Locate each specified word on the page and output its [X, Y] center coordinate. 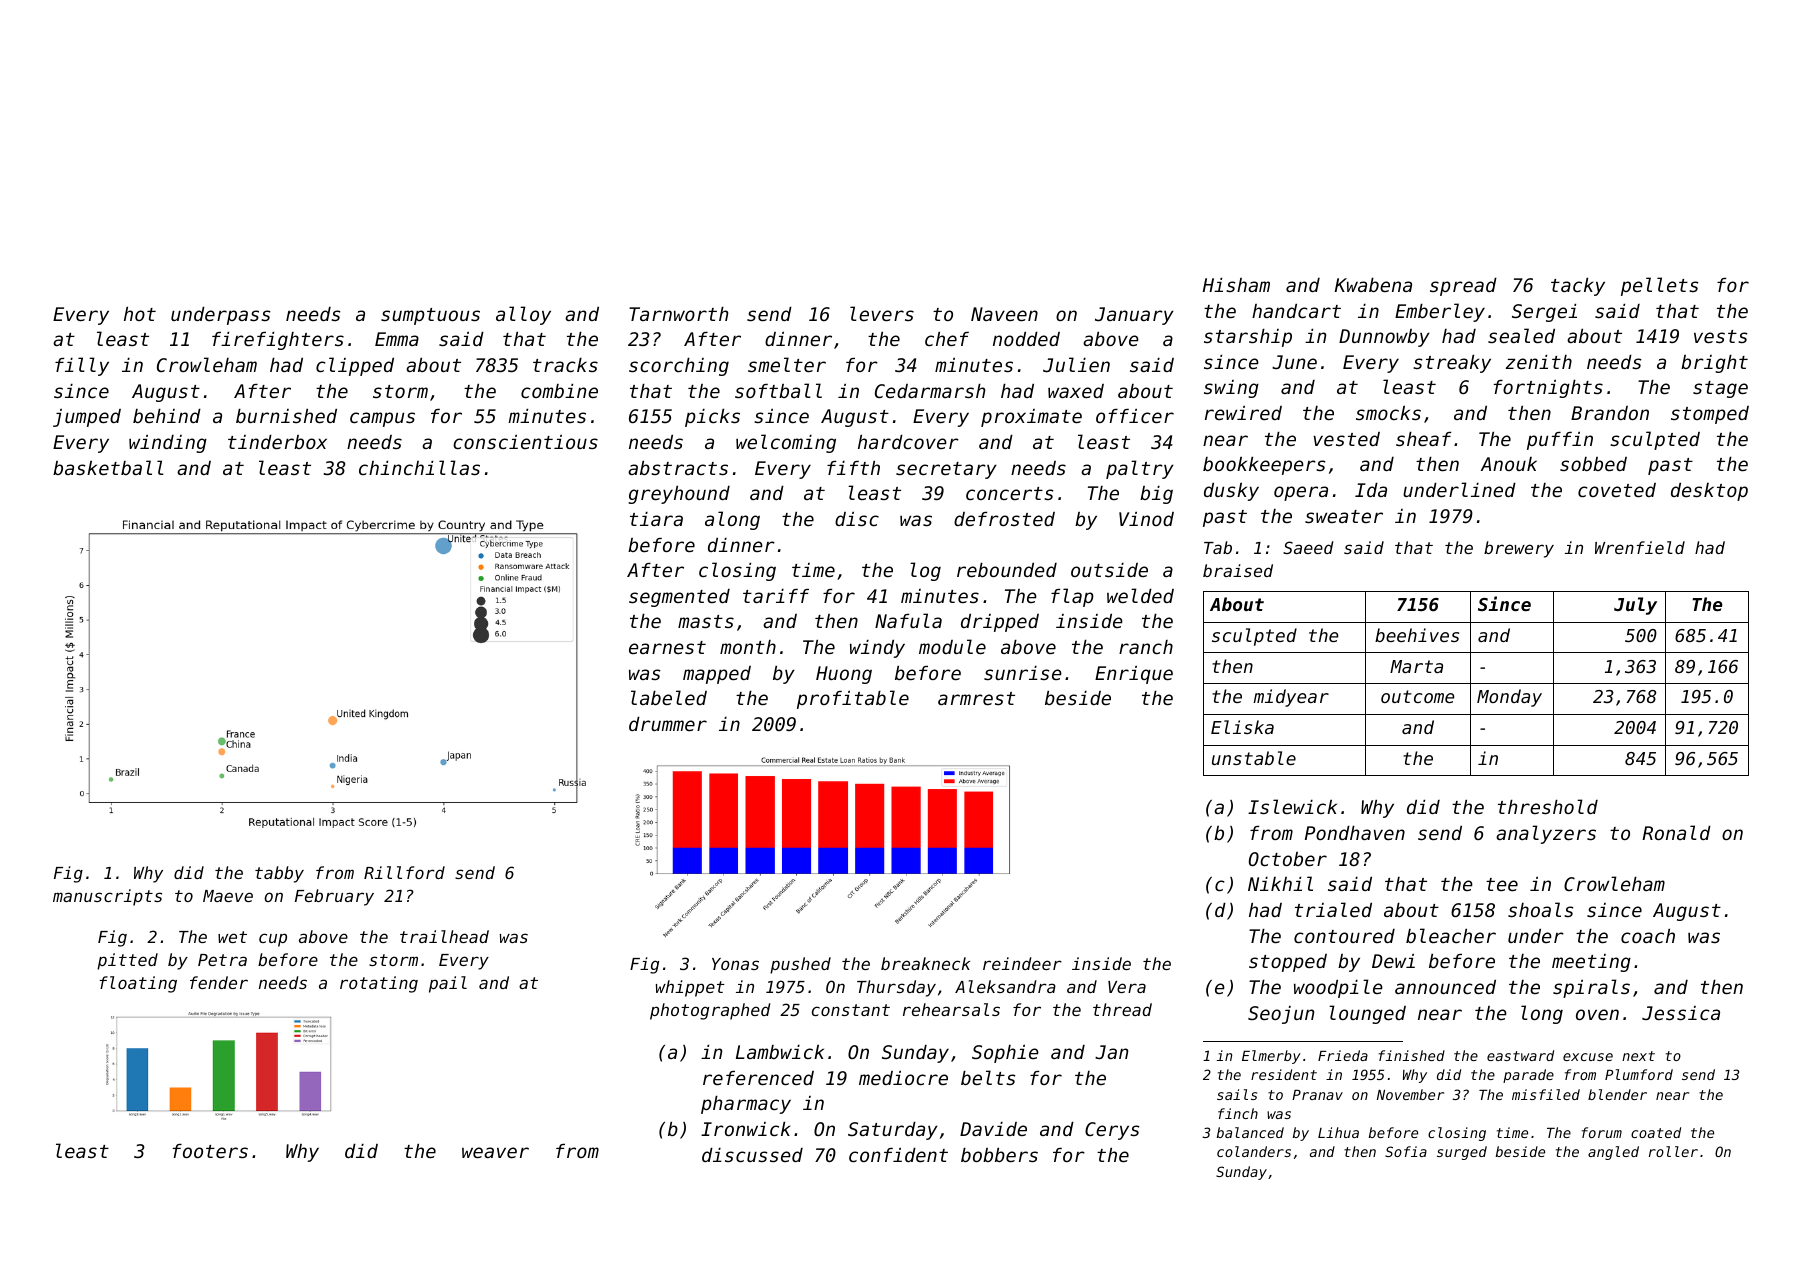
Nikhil [1280, 883]
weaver [495, 1152]
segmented [679, 598]
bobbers [999, 1155]
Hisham [1236, 285]
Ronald [1676, 832]
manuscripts [107, 897]
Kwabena [1373, 285]
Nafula [908, 620]
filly [82, 366]
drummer [668, 724]
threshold [1548, 806]
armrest [976, 698]
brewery [1519, 549]
